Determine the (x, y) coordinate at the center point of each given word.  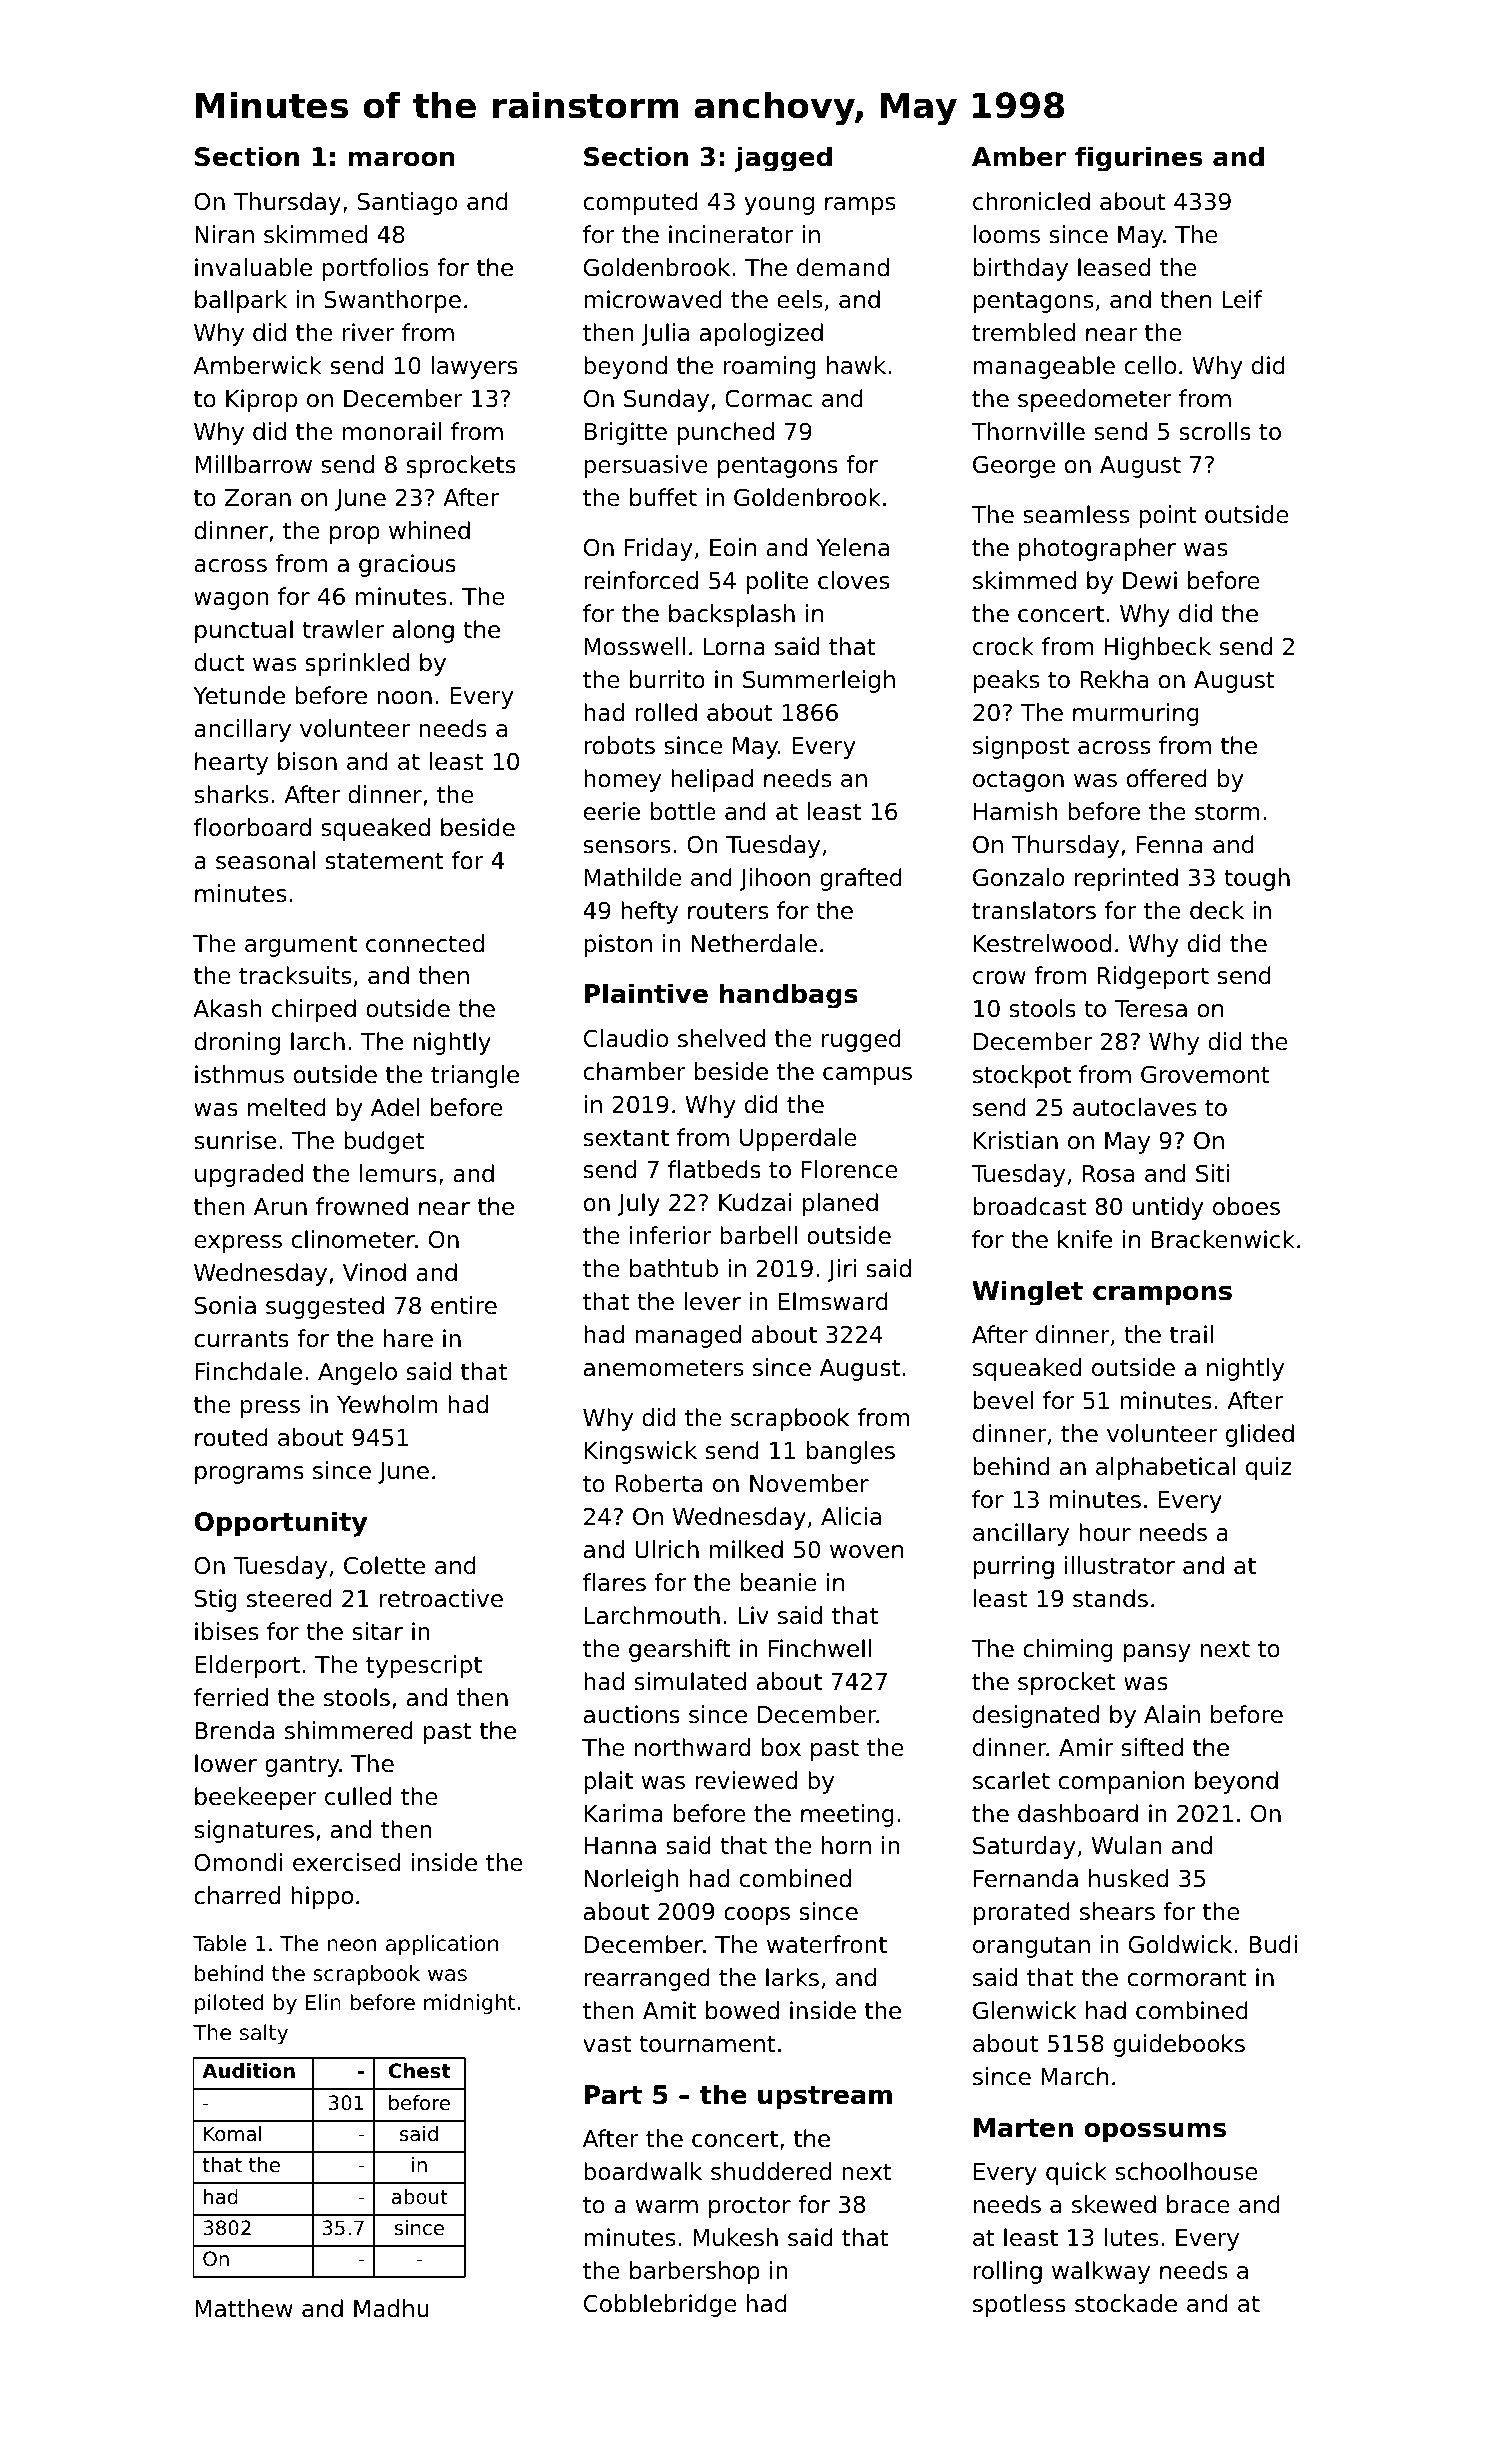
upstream (825, 2098)
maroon (401, 159)
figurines (1138, 159)
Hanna (620, 1846)
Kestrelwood (1042, 943)
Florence (850, 1169)
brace (1198, 2204)
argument (301, 946)
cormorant (1187, 1978)
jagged (783, 159)
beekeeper (256, 1798)
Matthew (244, 2308)
